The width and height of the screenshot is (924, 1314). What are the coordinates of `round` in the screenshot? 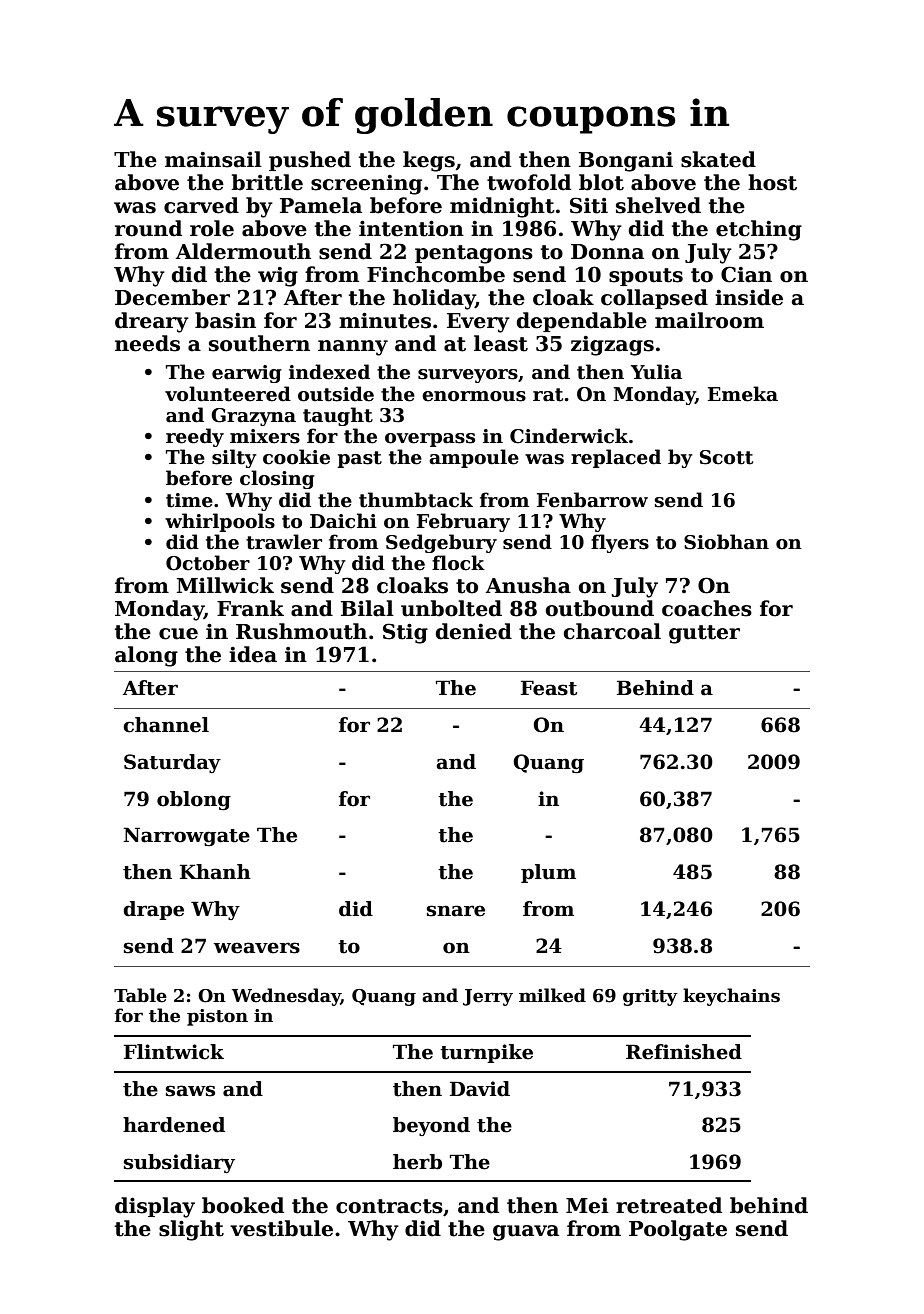 It's located at (148, 228).
